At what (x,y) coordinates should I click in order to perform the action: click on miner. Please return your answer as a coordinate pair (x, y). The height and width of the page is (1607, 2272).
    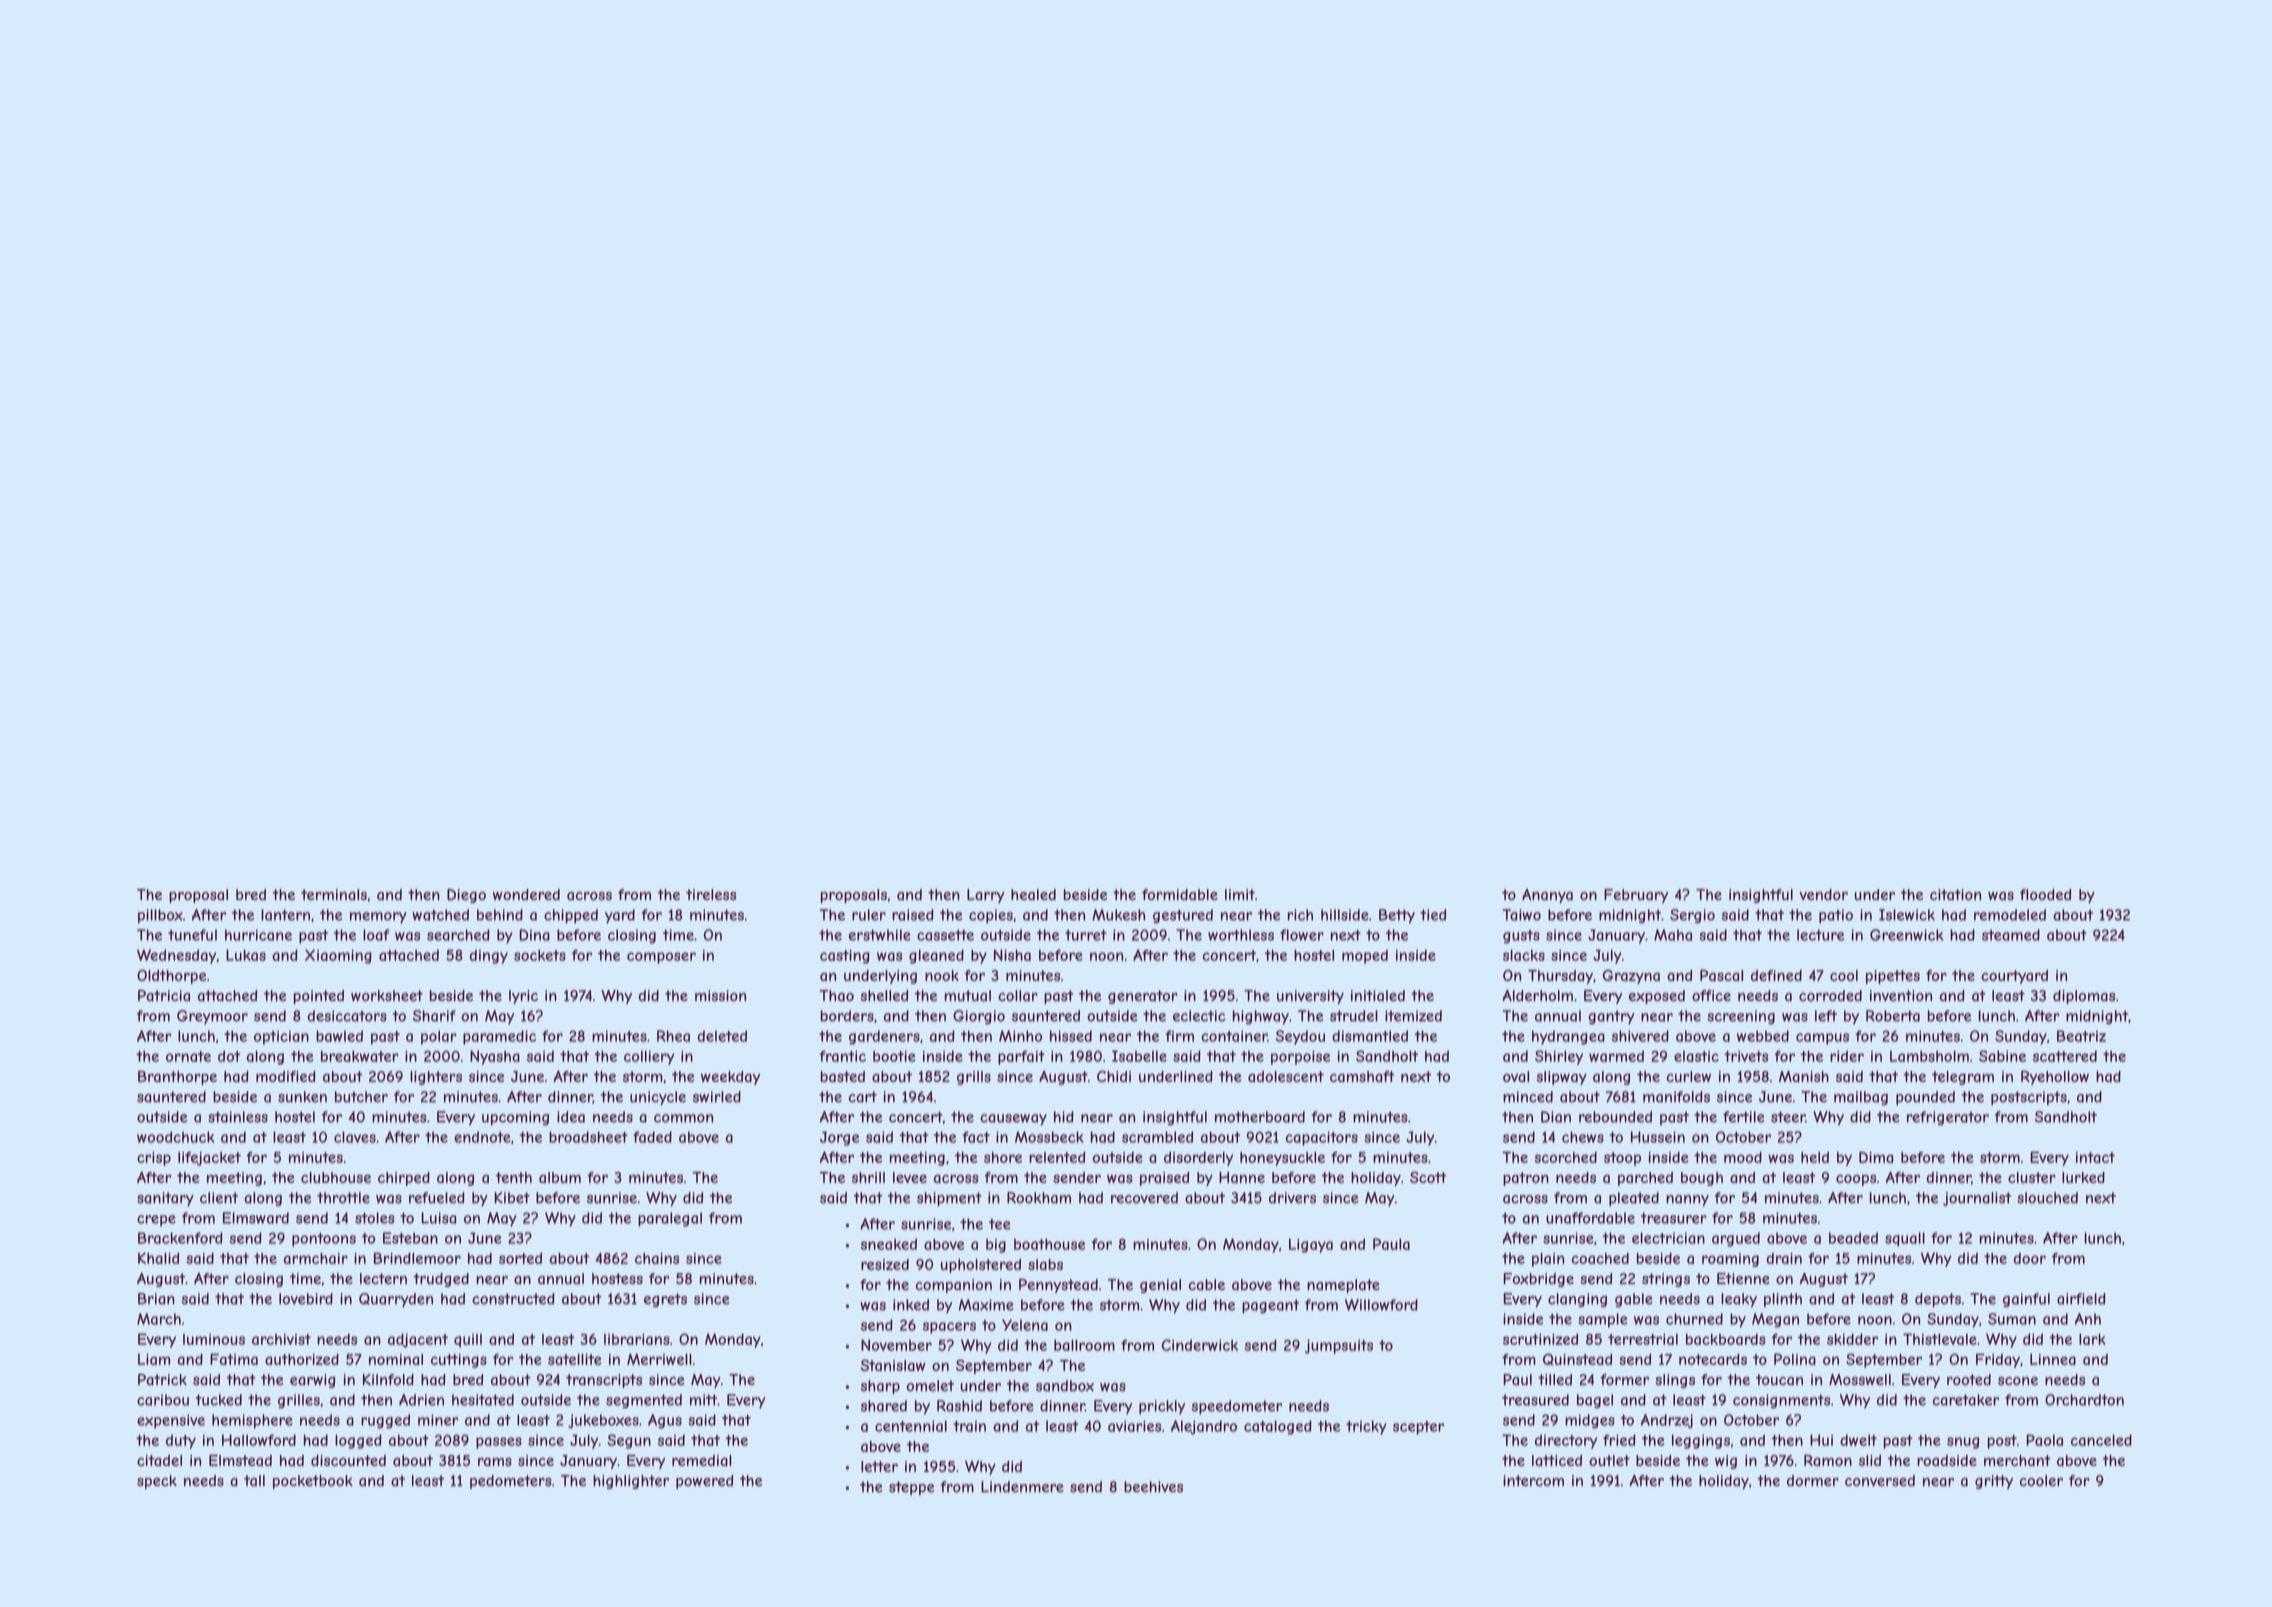
    Looking at the image, I should click on (438, 1420).
